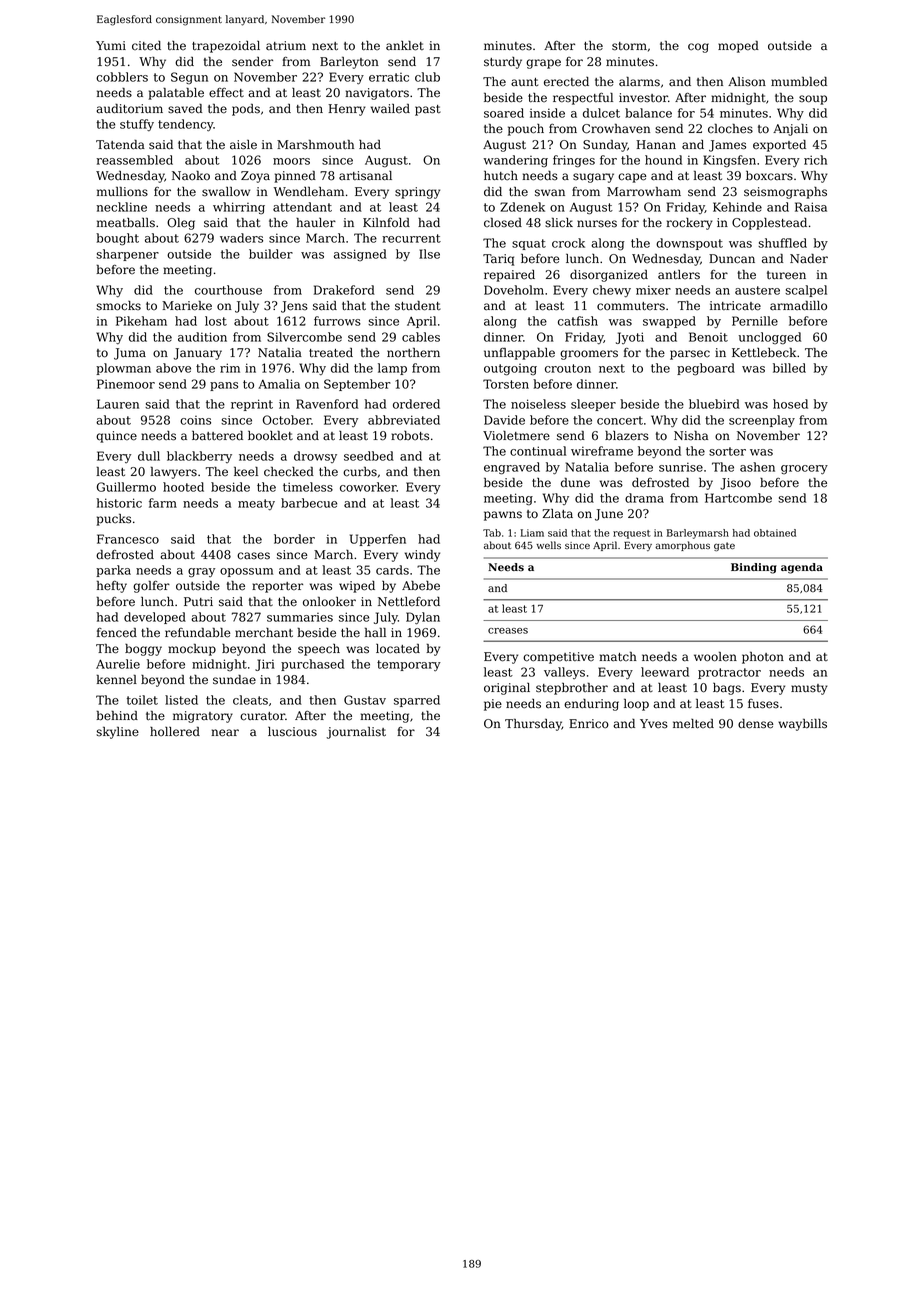 This page has height=1308, width=924. Describe the element at coordinates (690, 355) in the page. I see `parsec` at that location.
